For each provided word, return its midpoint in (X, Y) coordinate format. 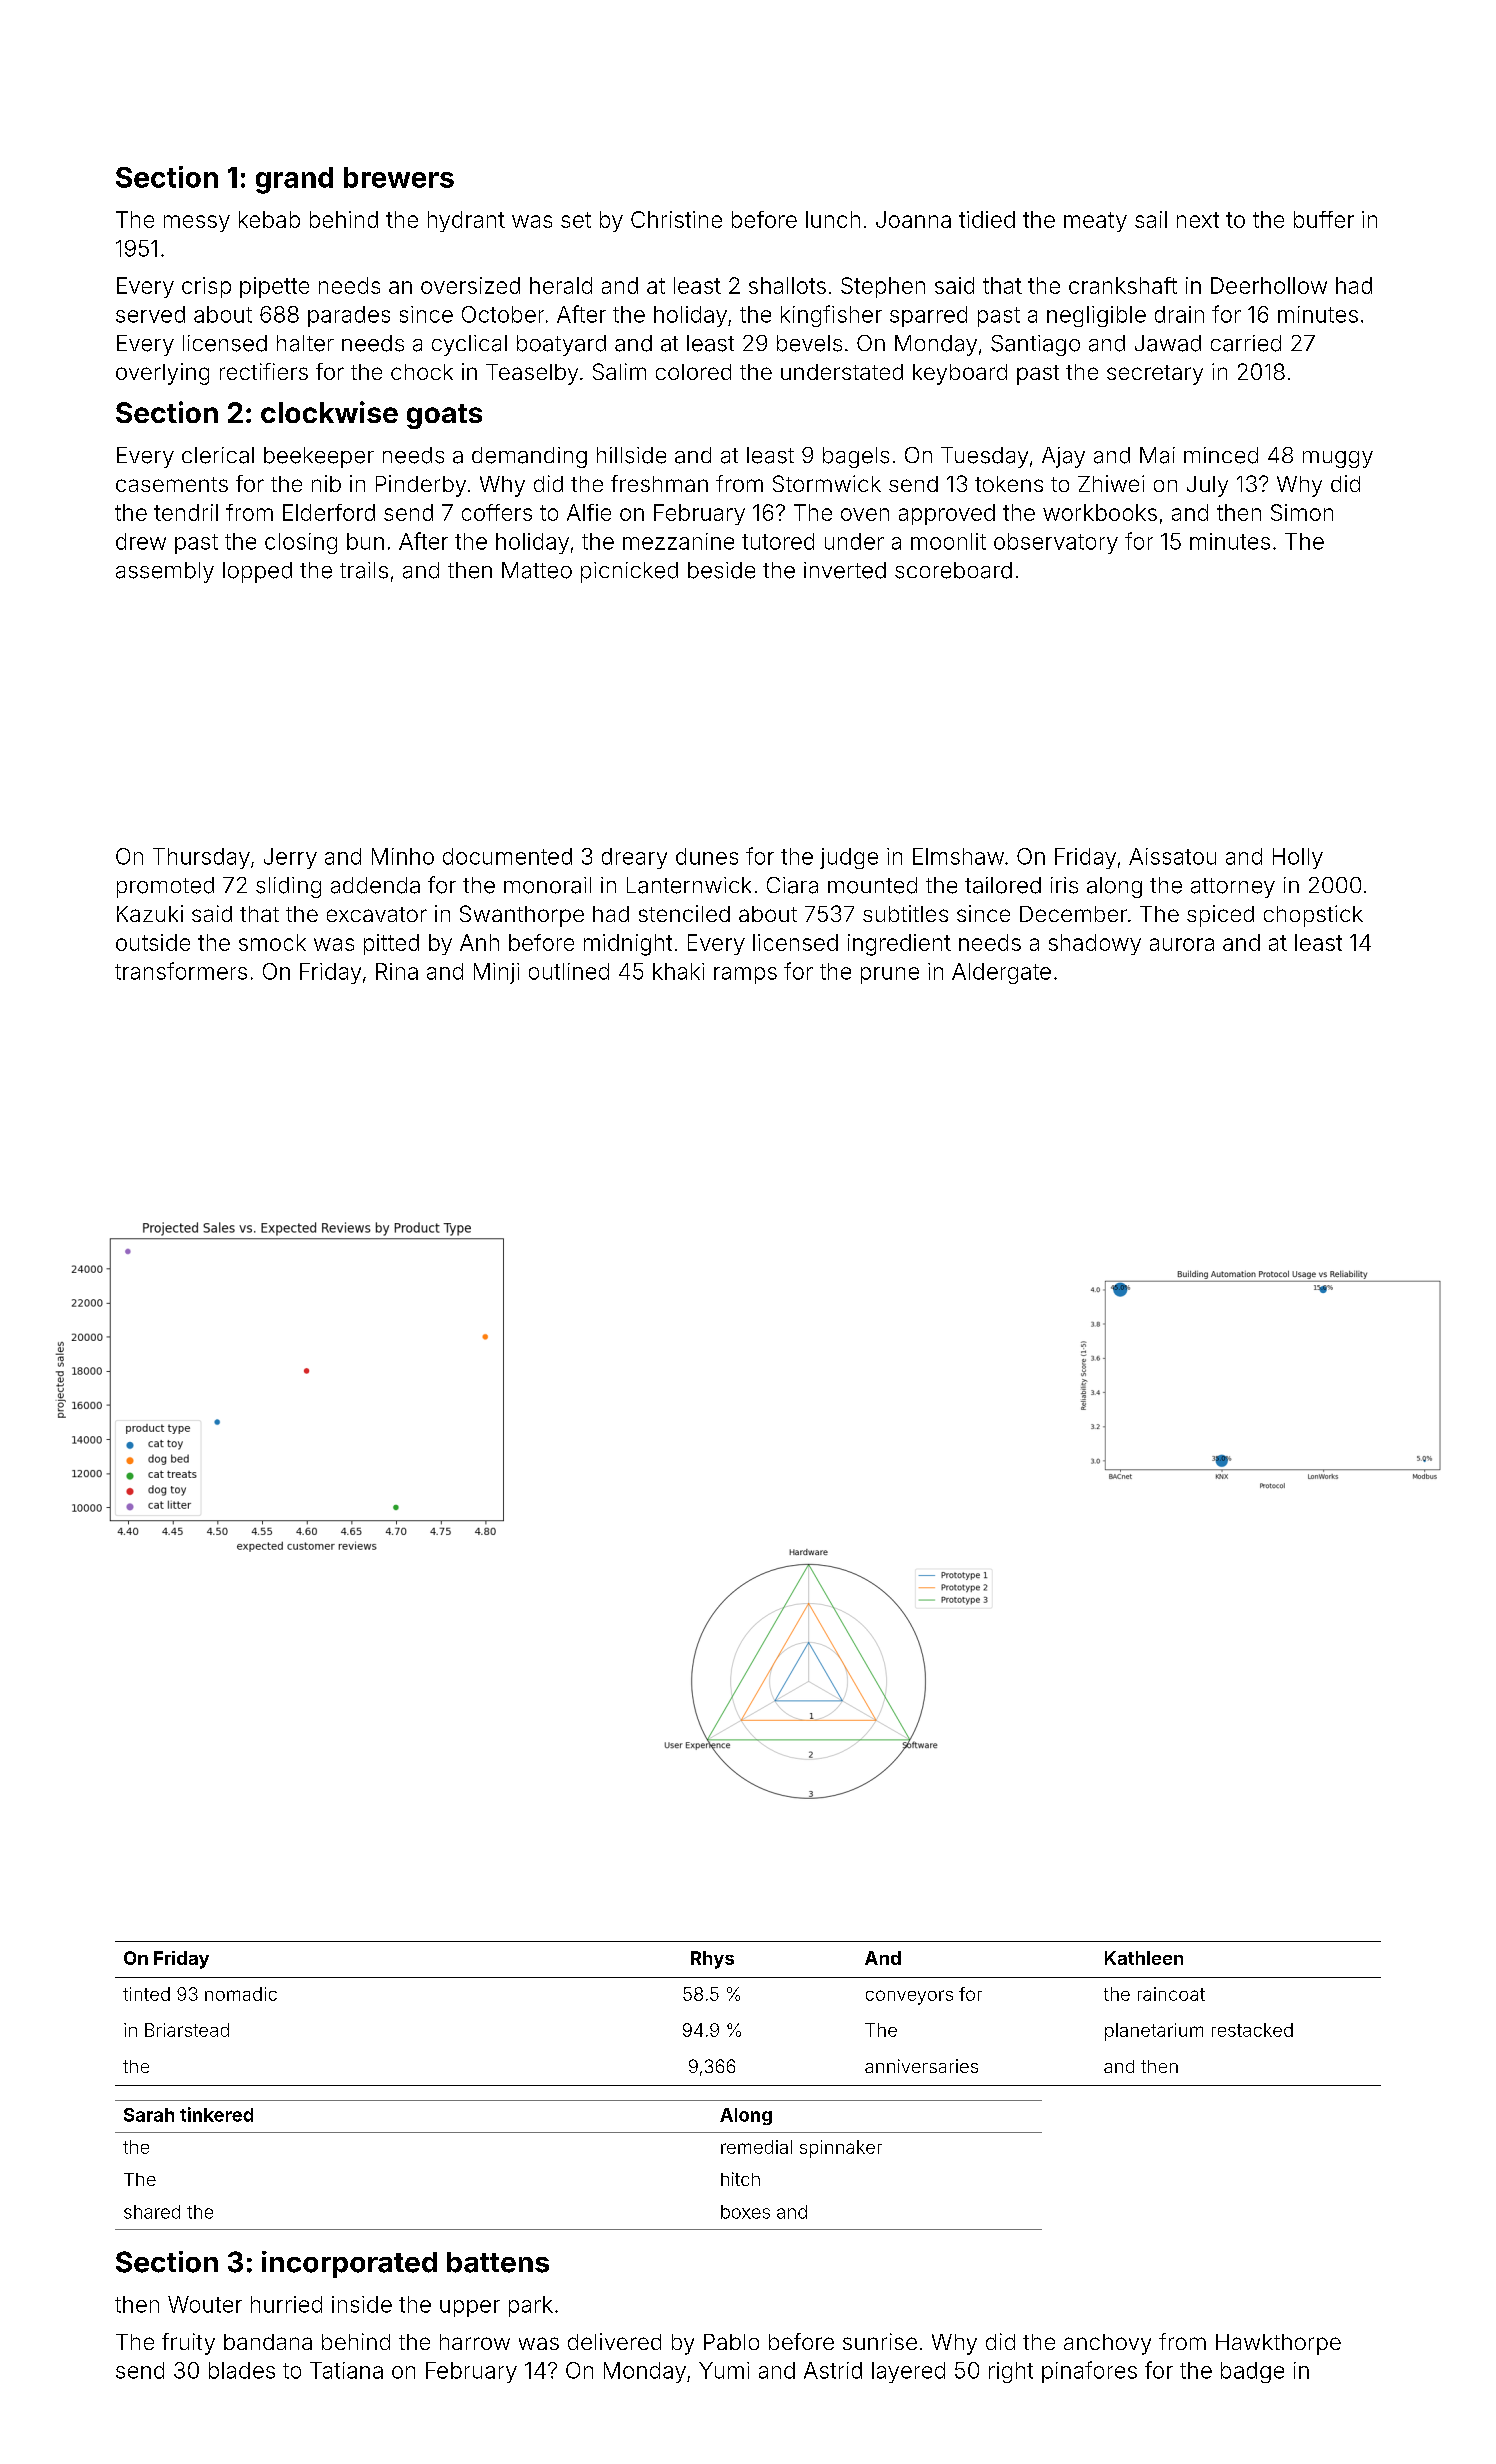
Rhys (712, 1960)
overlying (162, 374)
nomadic (241, 1994)
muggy (1338, 459)
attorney (1233, 888)
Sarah (149, 2115)
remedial (756, 2147)
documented (507, 856)
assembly (165, 572)
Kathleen (1144, 1958)
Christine (676, 219)
